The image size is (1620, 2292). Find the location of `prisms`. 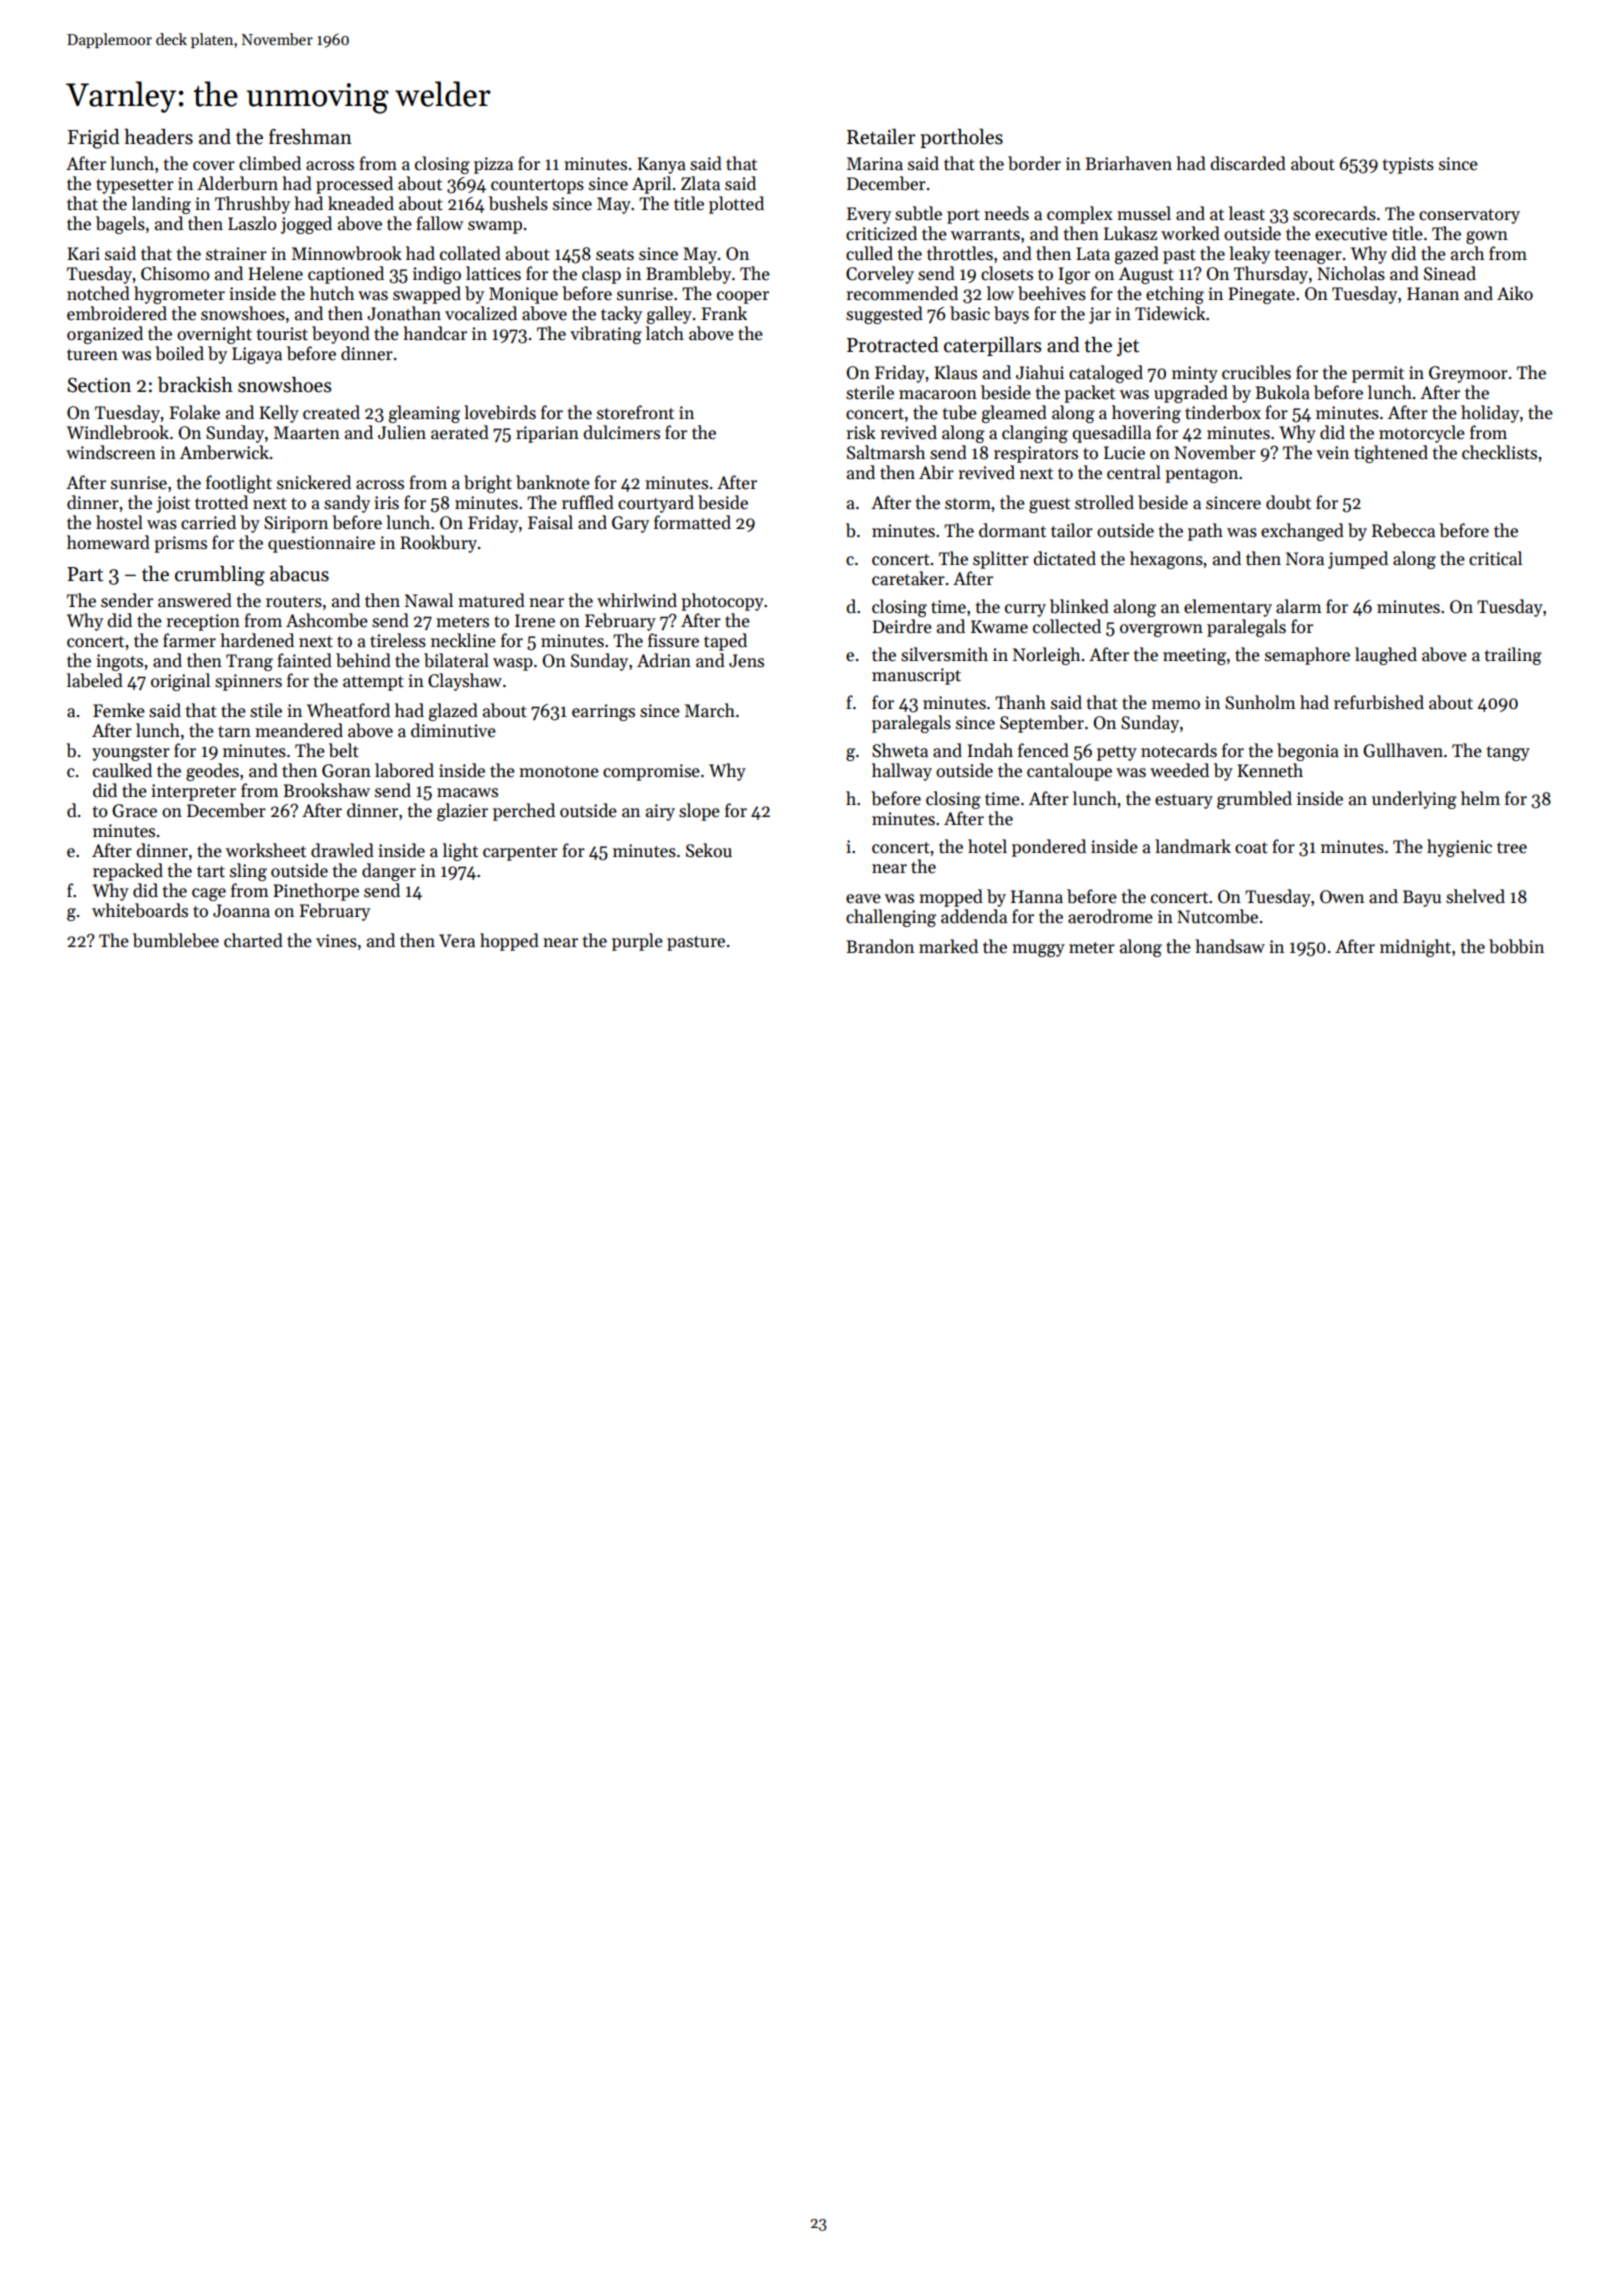

prisms is located at coordinates (180, 544).
